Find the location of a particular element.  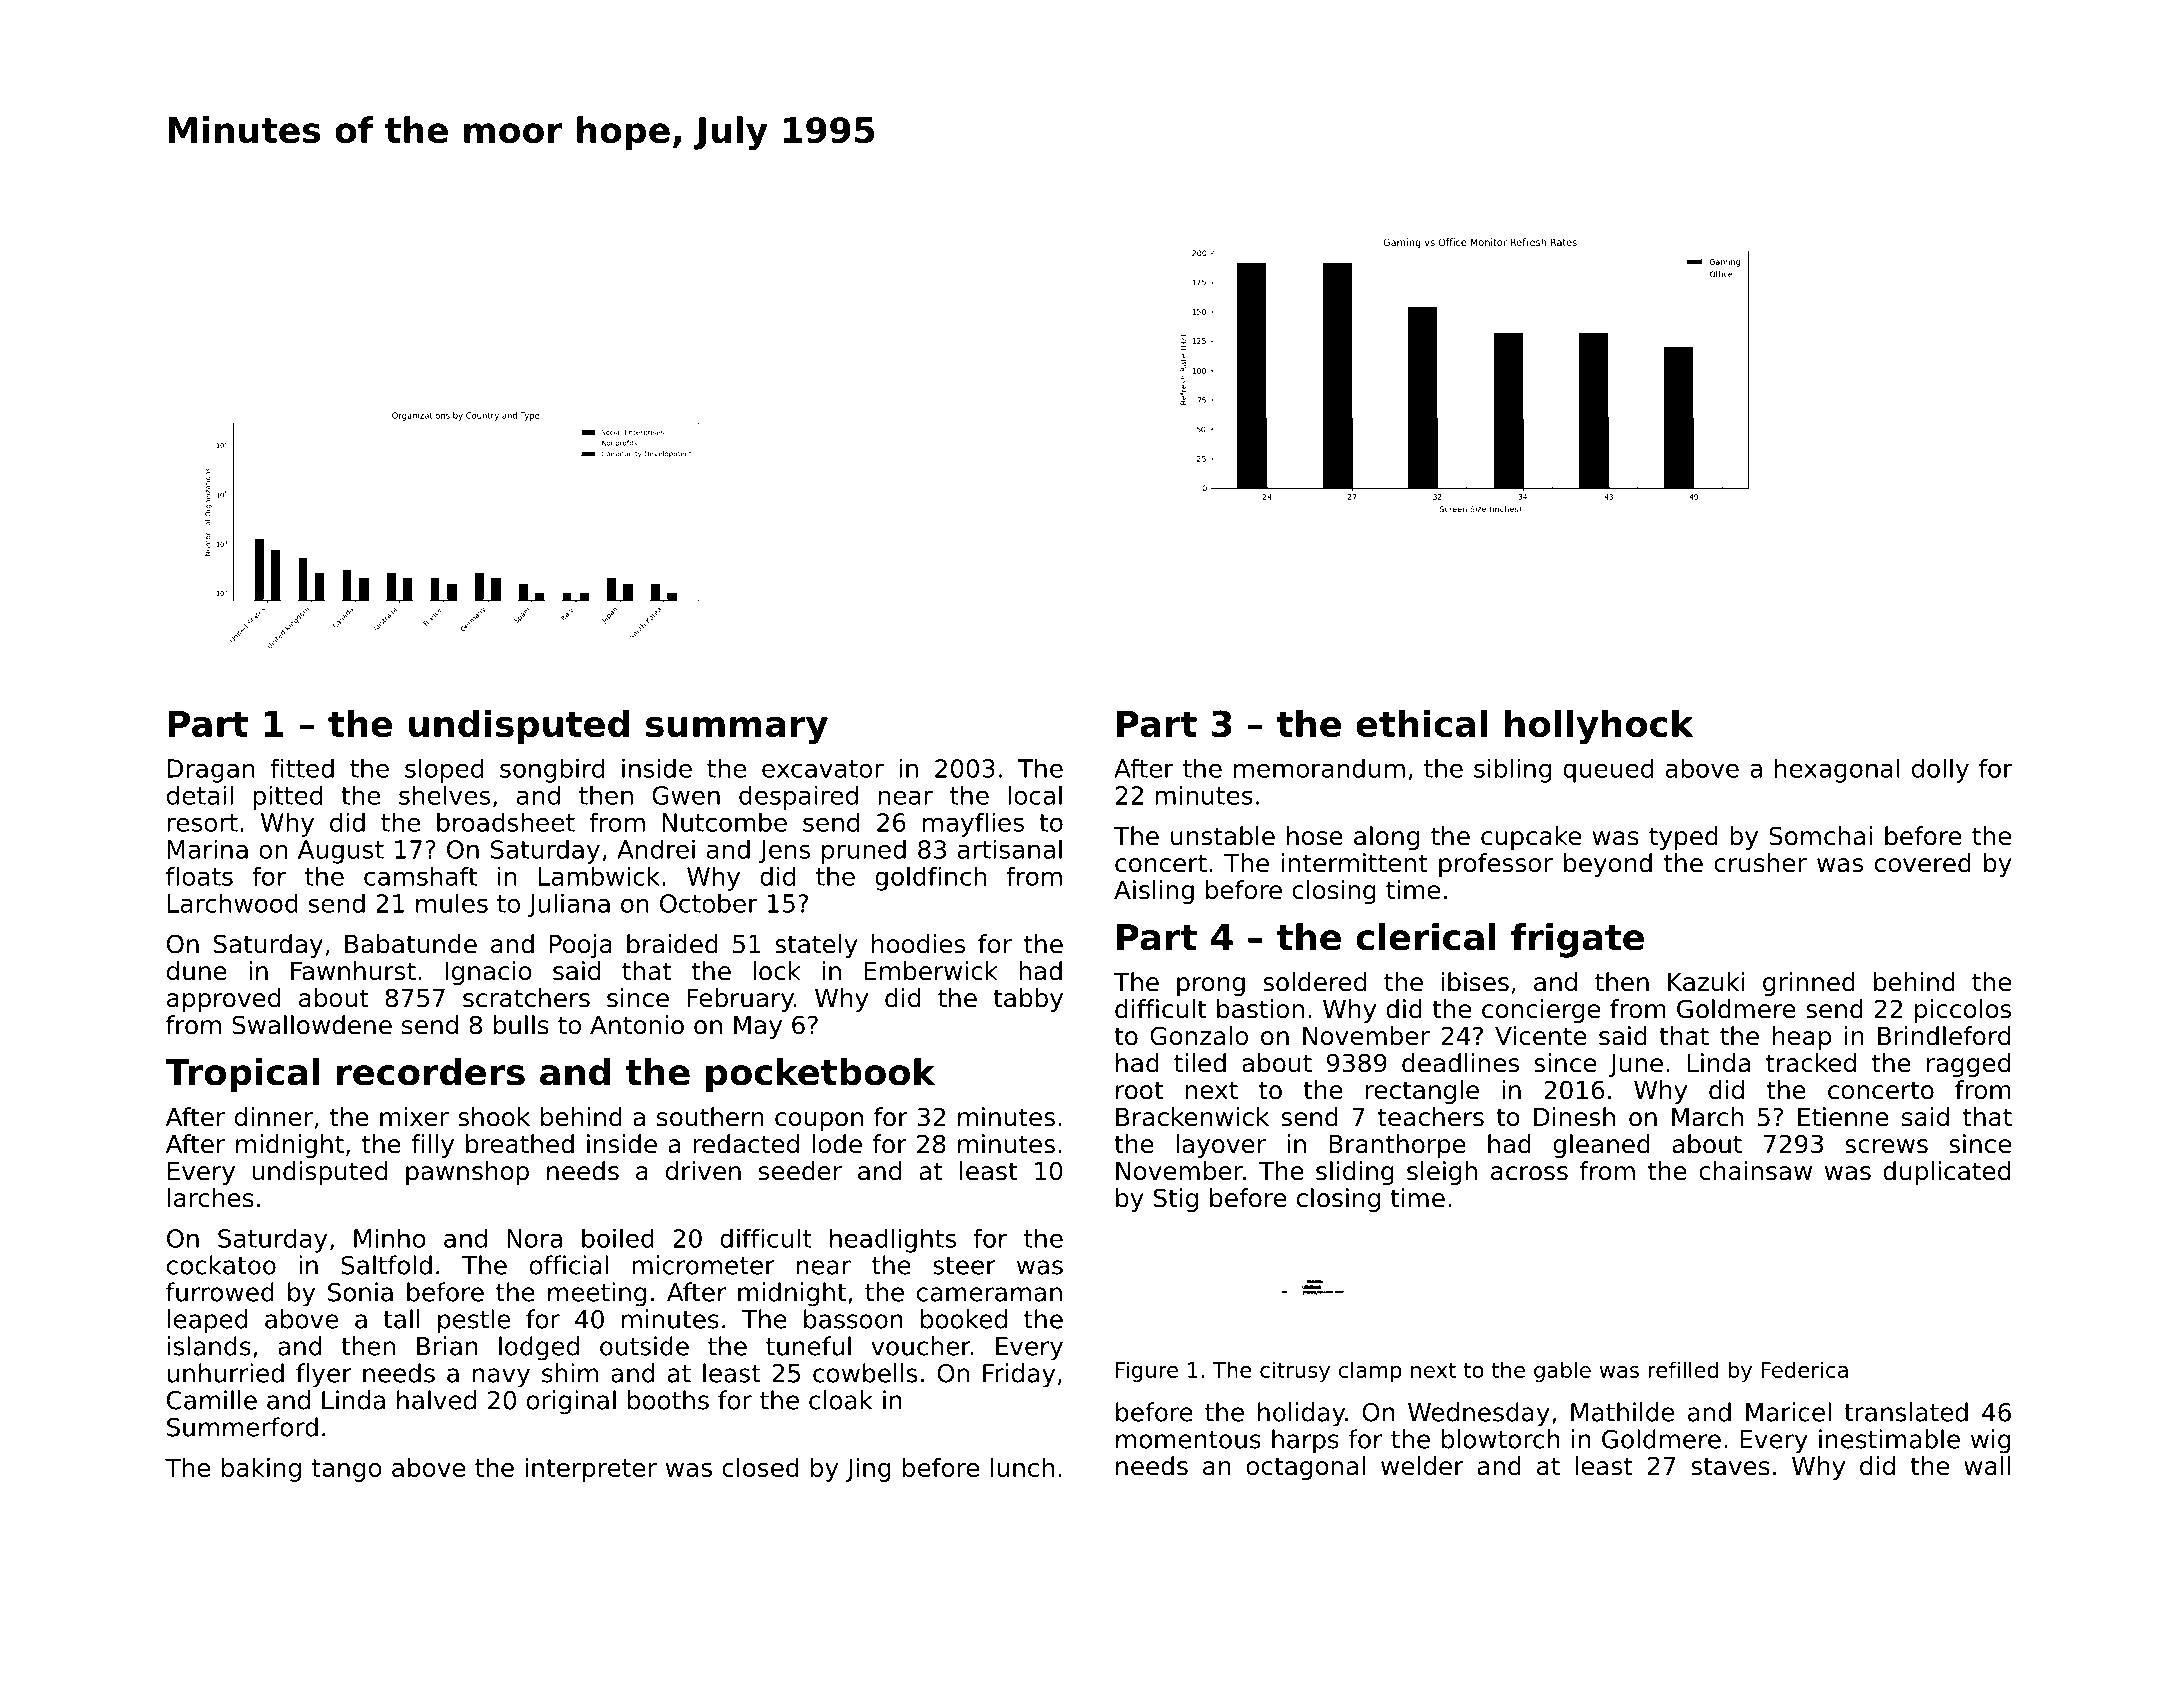

Etienne is located at coordinates (1843, 1117).
